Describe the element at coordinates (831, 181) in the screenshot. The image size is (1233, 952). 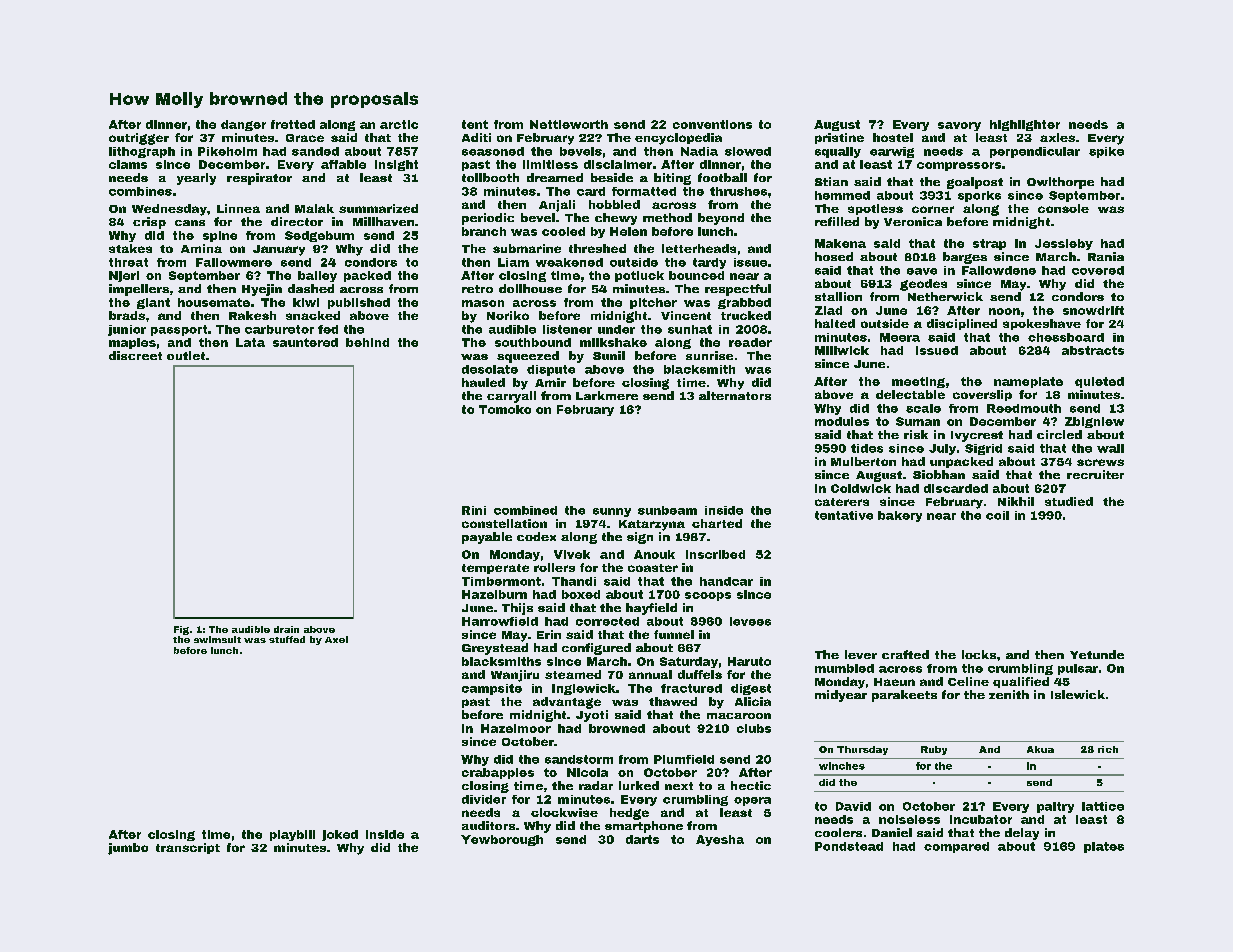
I see `Stian` at that location.
